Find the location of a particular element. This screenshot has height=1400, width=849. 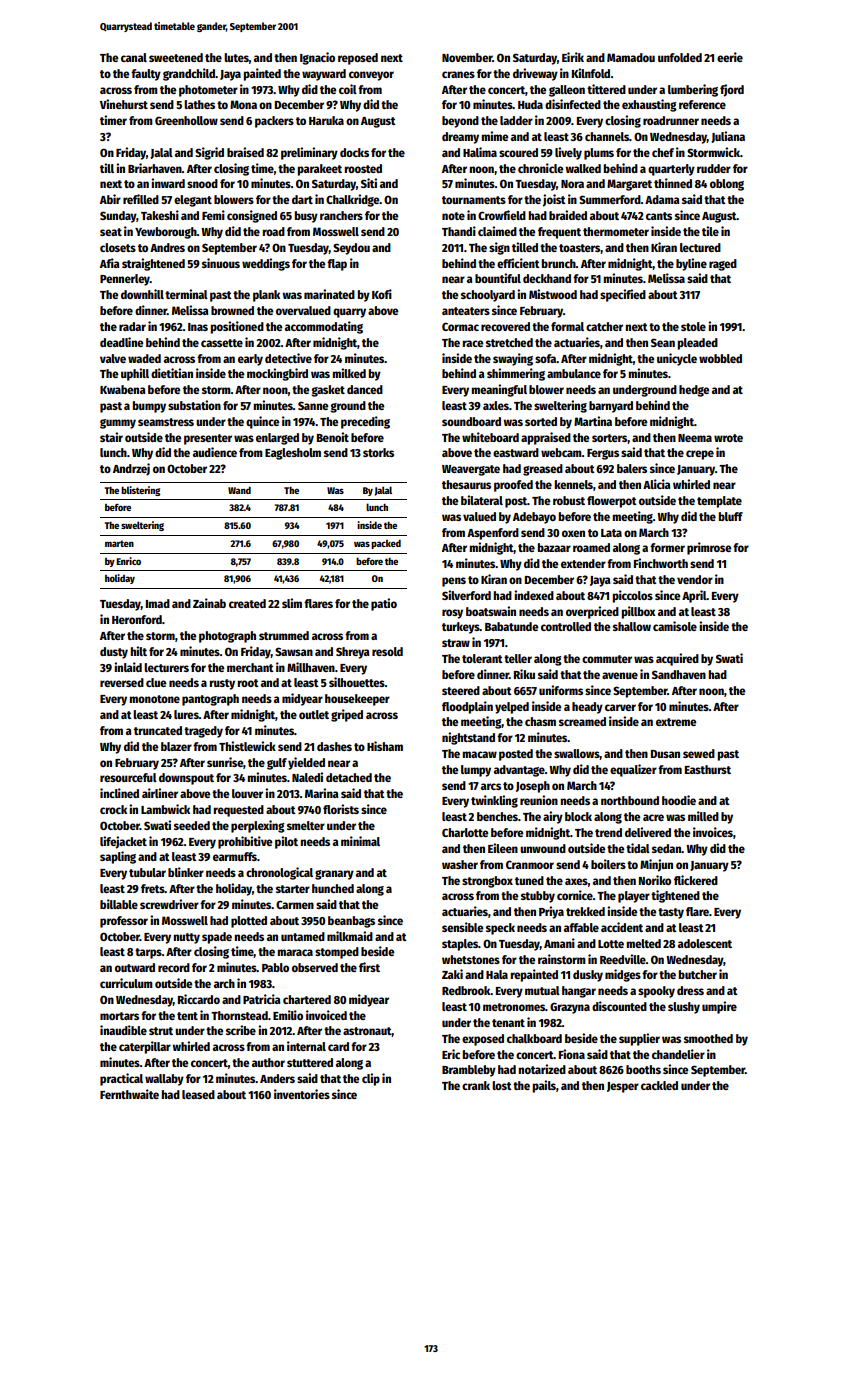

balers is located at coordinates (632, 468).
